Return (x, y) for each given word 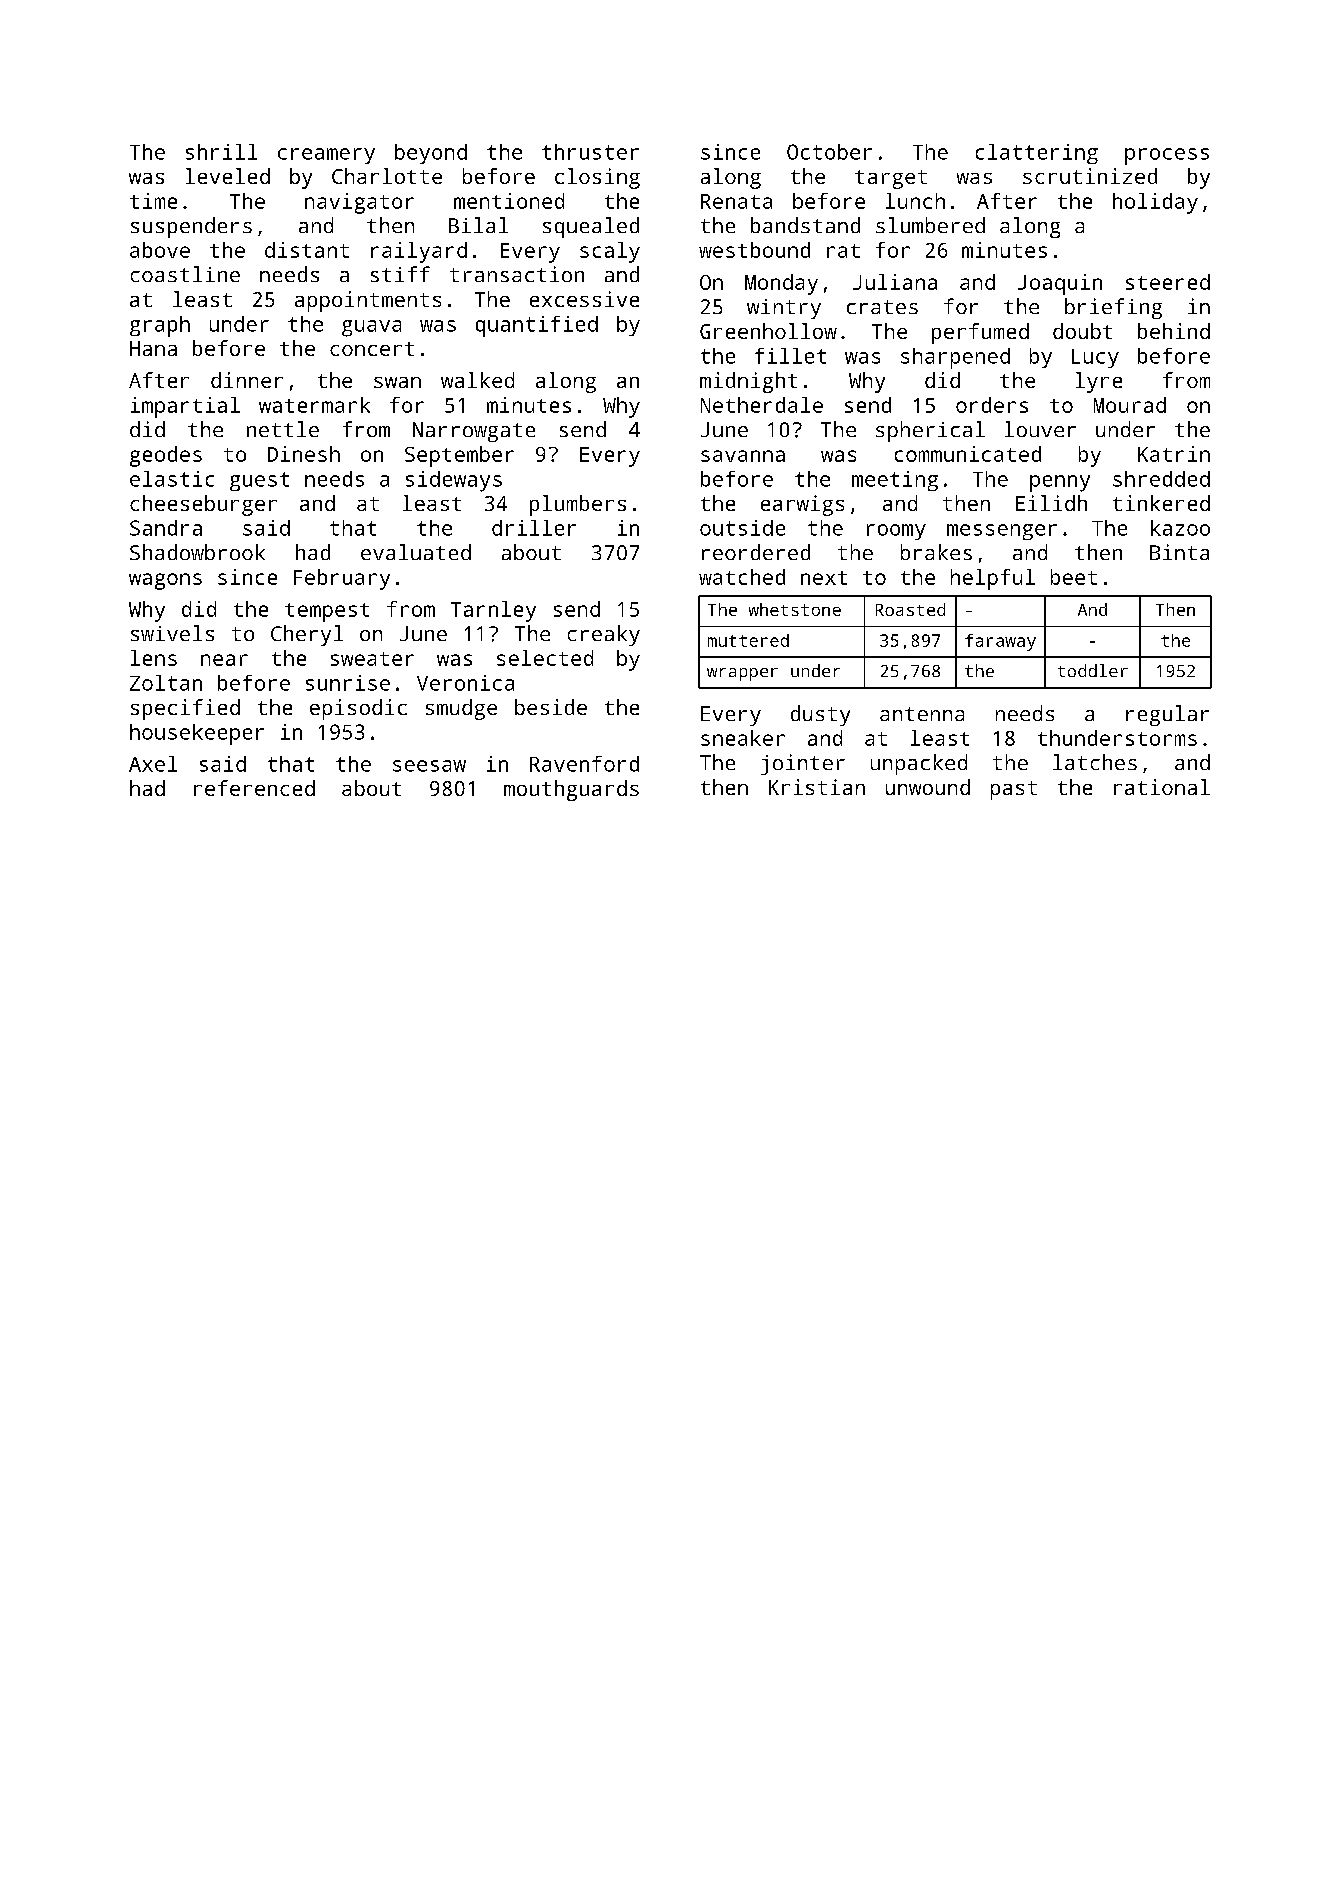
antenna (922, 714)
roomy (896, 532)
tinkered (1161, 503)
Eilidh (1051, 503)
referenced (254, 788)
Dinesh (304, 454)
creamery (326, 156)
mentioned (509, 201)
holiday (1155, 203)
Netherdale (762, 405)
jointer (803, 764)
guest (259, 481)
